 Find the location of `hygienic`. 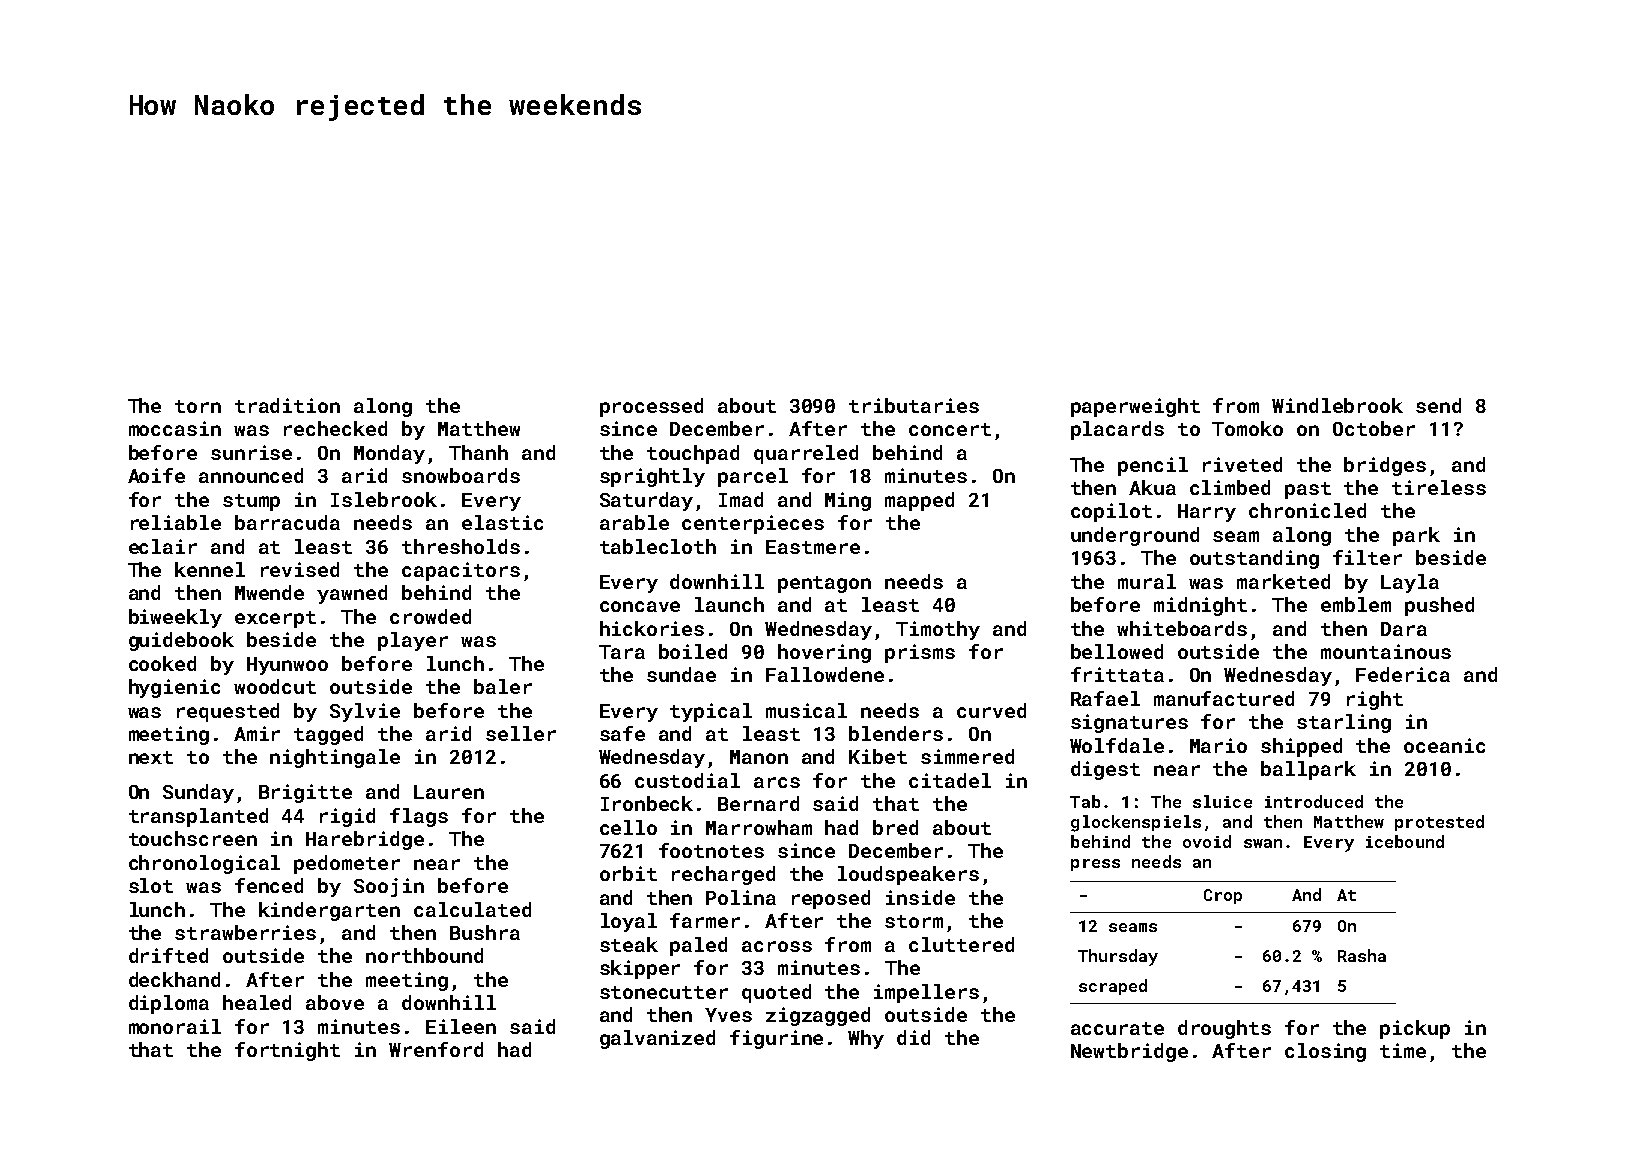

hygienic is located at coordinates (174, 688).
